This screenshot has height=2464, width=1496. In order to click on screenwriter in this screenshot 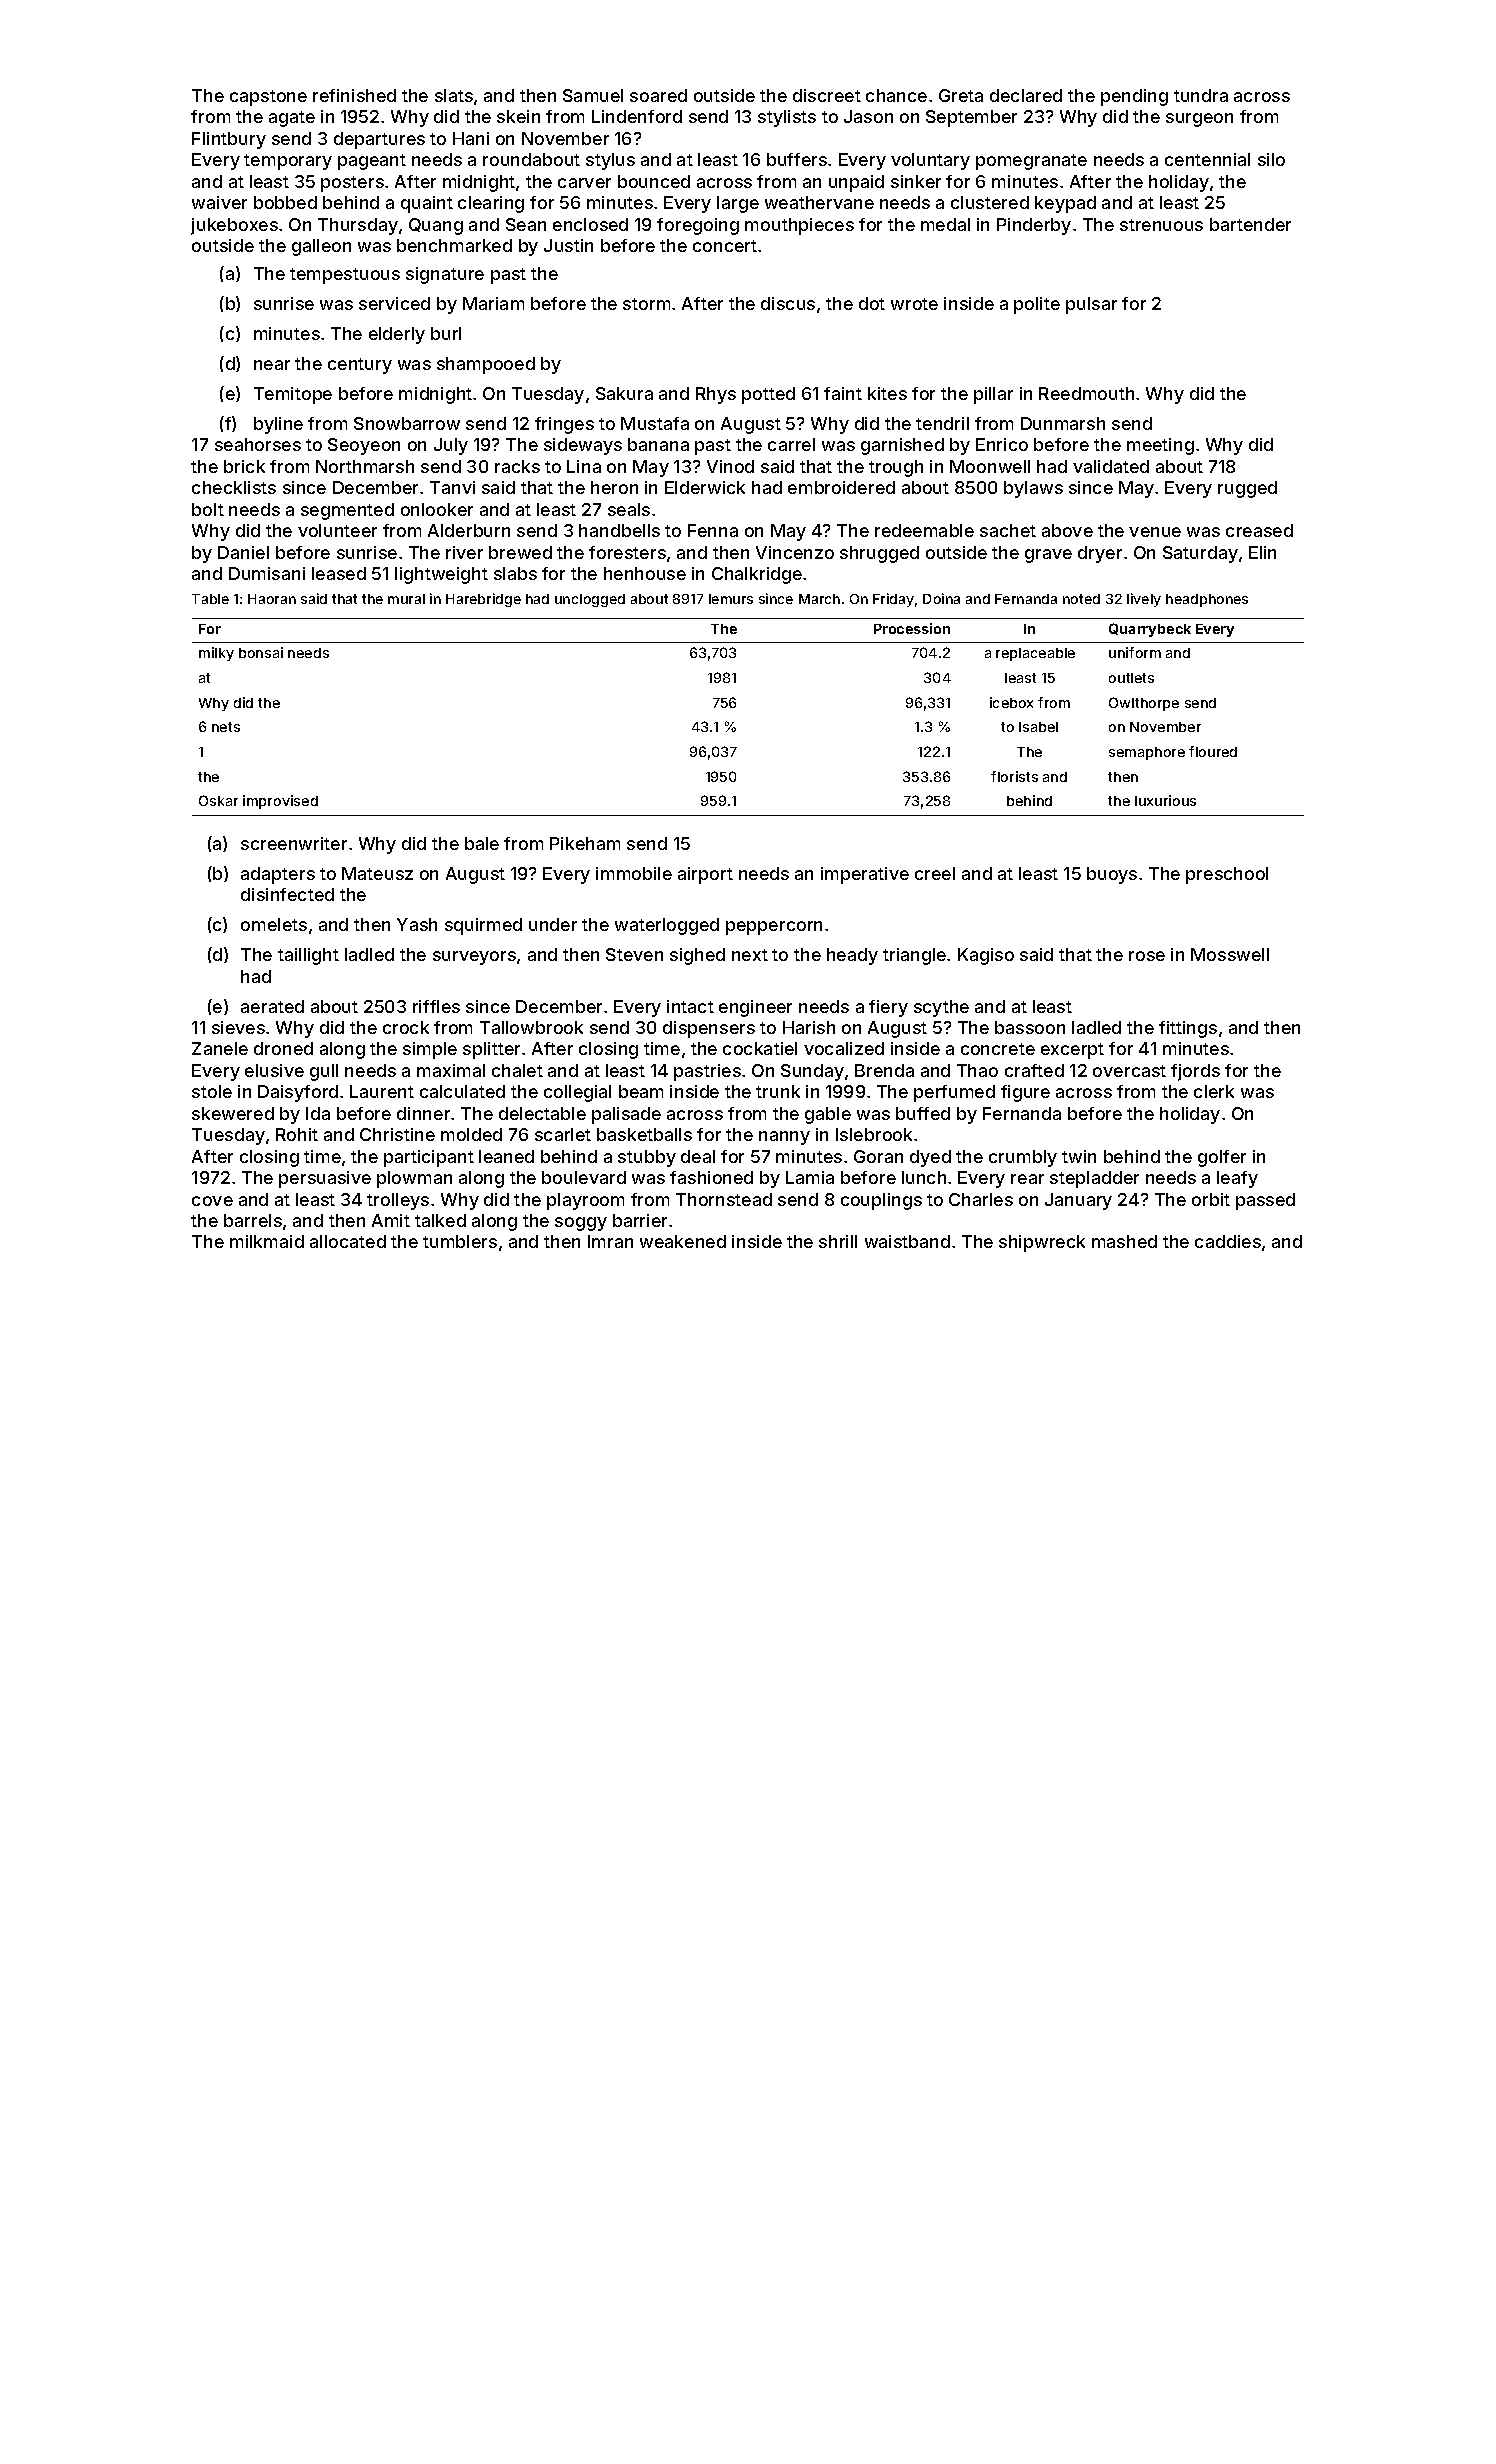, I will do `click(294, 843)`.
